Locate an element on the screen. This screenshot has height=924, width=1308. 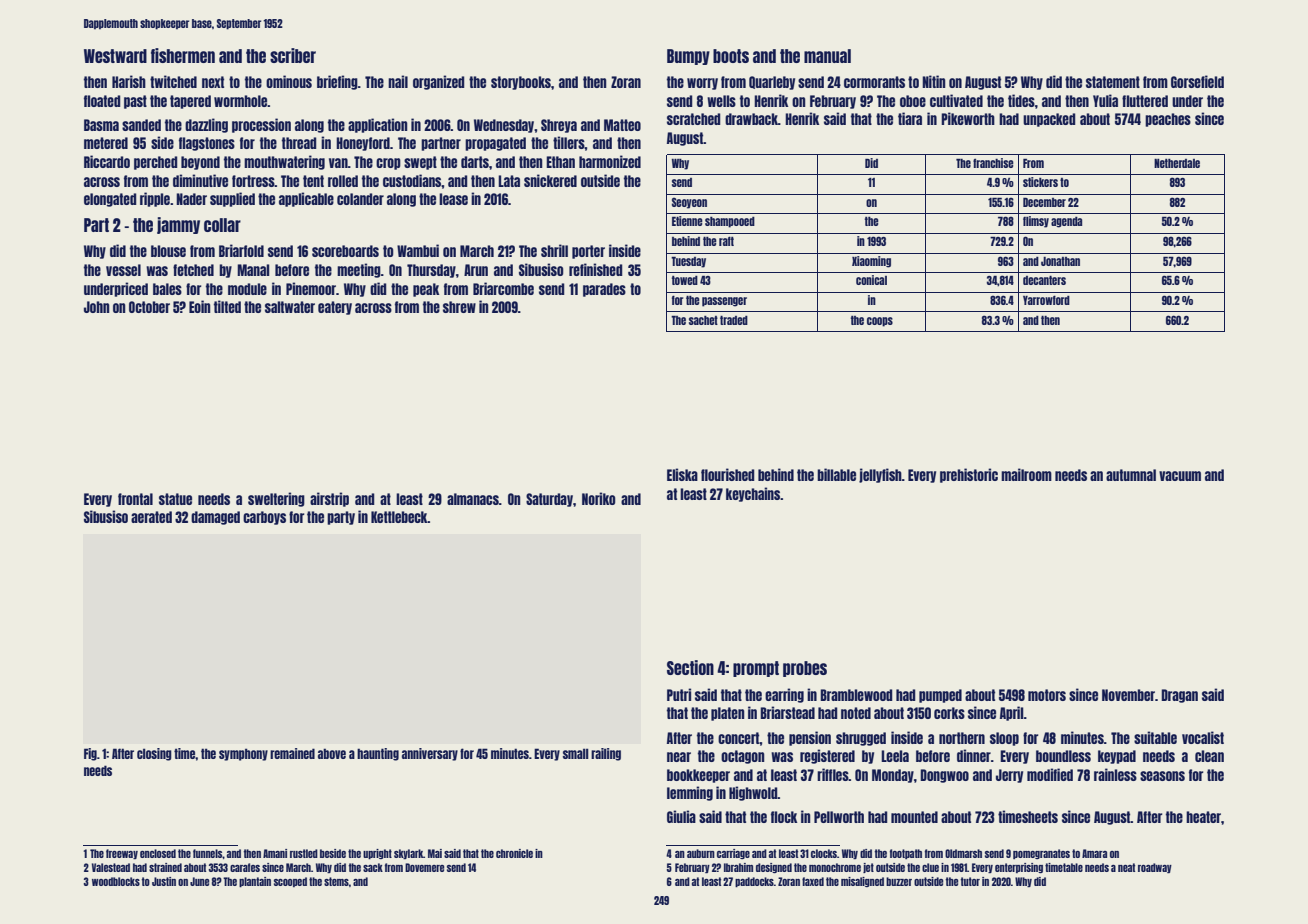
Jonathan is located at coordinates (1060, 261).
